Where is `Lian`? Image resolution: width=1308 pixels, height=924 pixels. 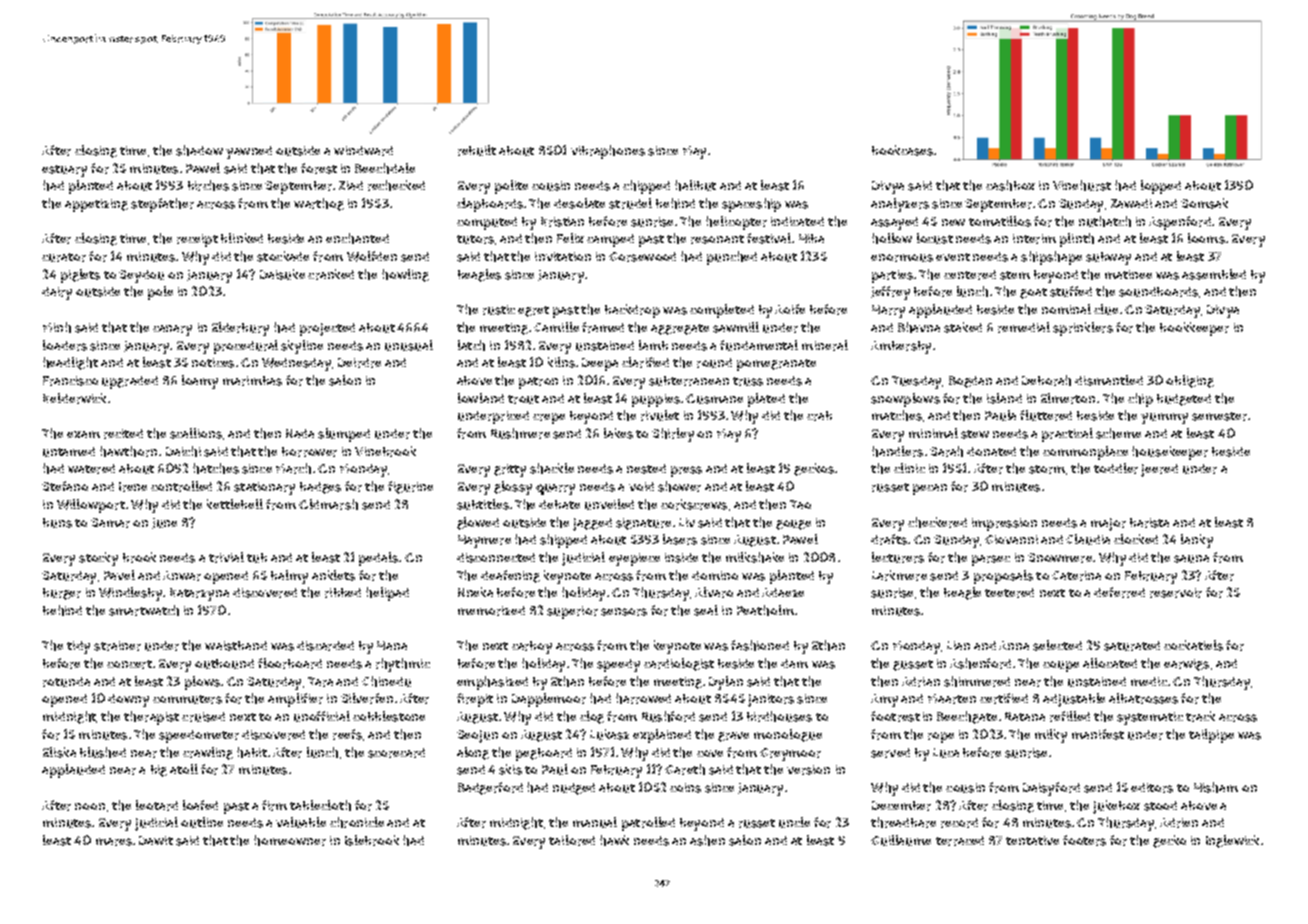
Lian is located at coordinates (958, 645).
